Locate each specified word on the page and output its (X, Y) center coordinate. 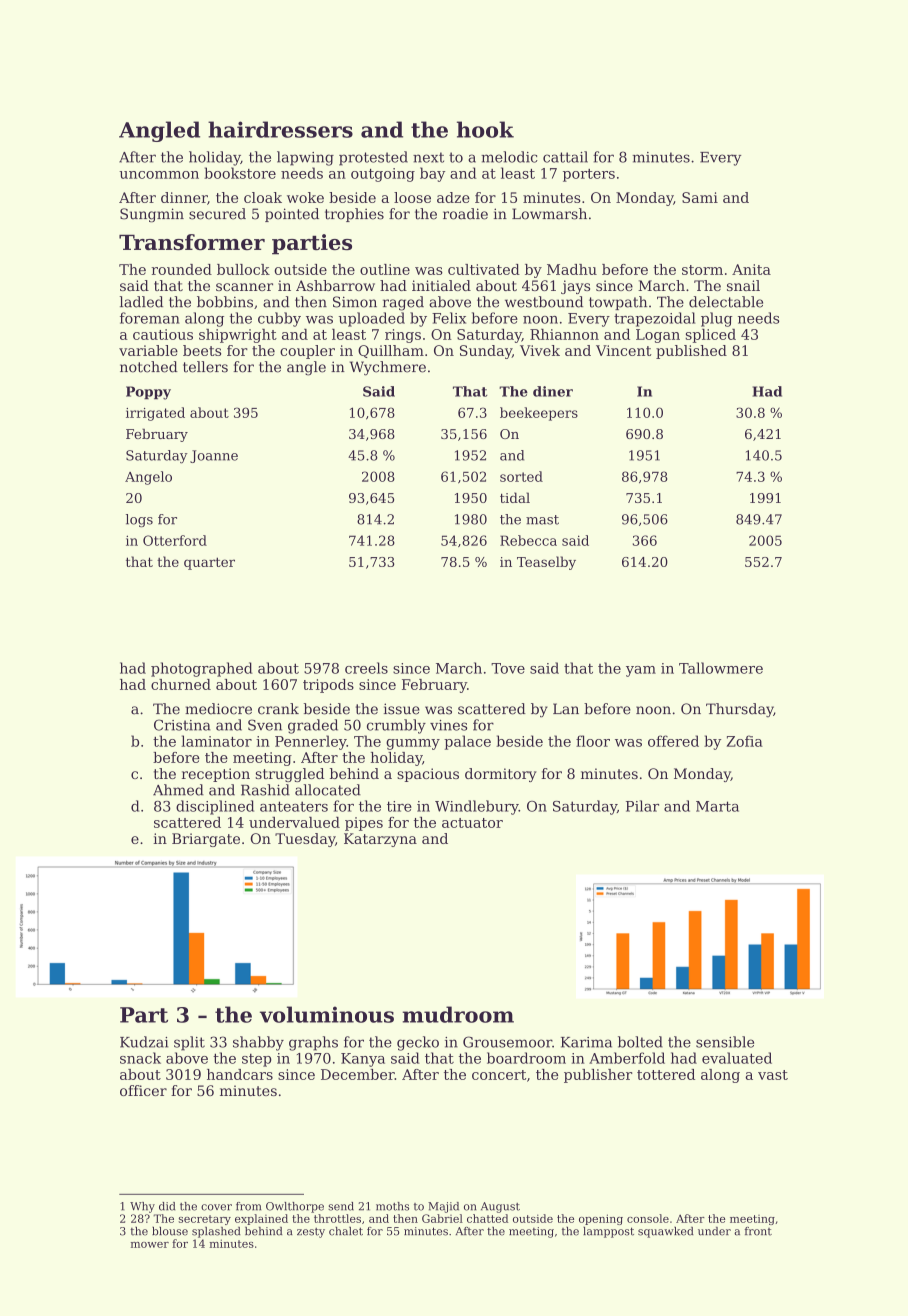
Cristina (182, 725)
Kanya (363, 1060)
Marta (717, 806)
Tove (508, 668)
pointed (292, 215)
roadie (465, 214)
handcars (240, 1074)
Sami (700, 197)
